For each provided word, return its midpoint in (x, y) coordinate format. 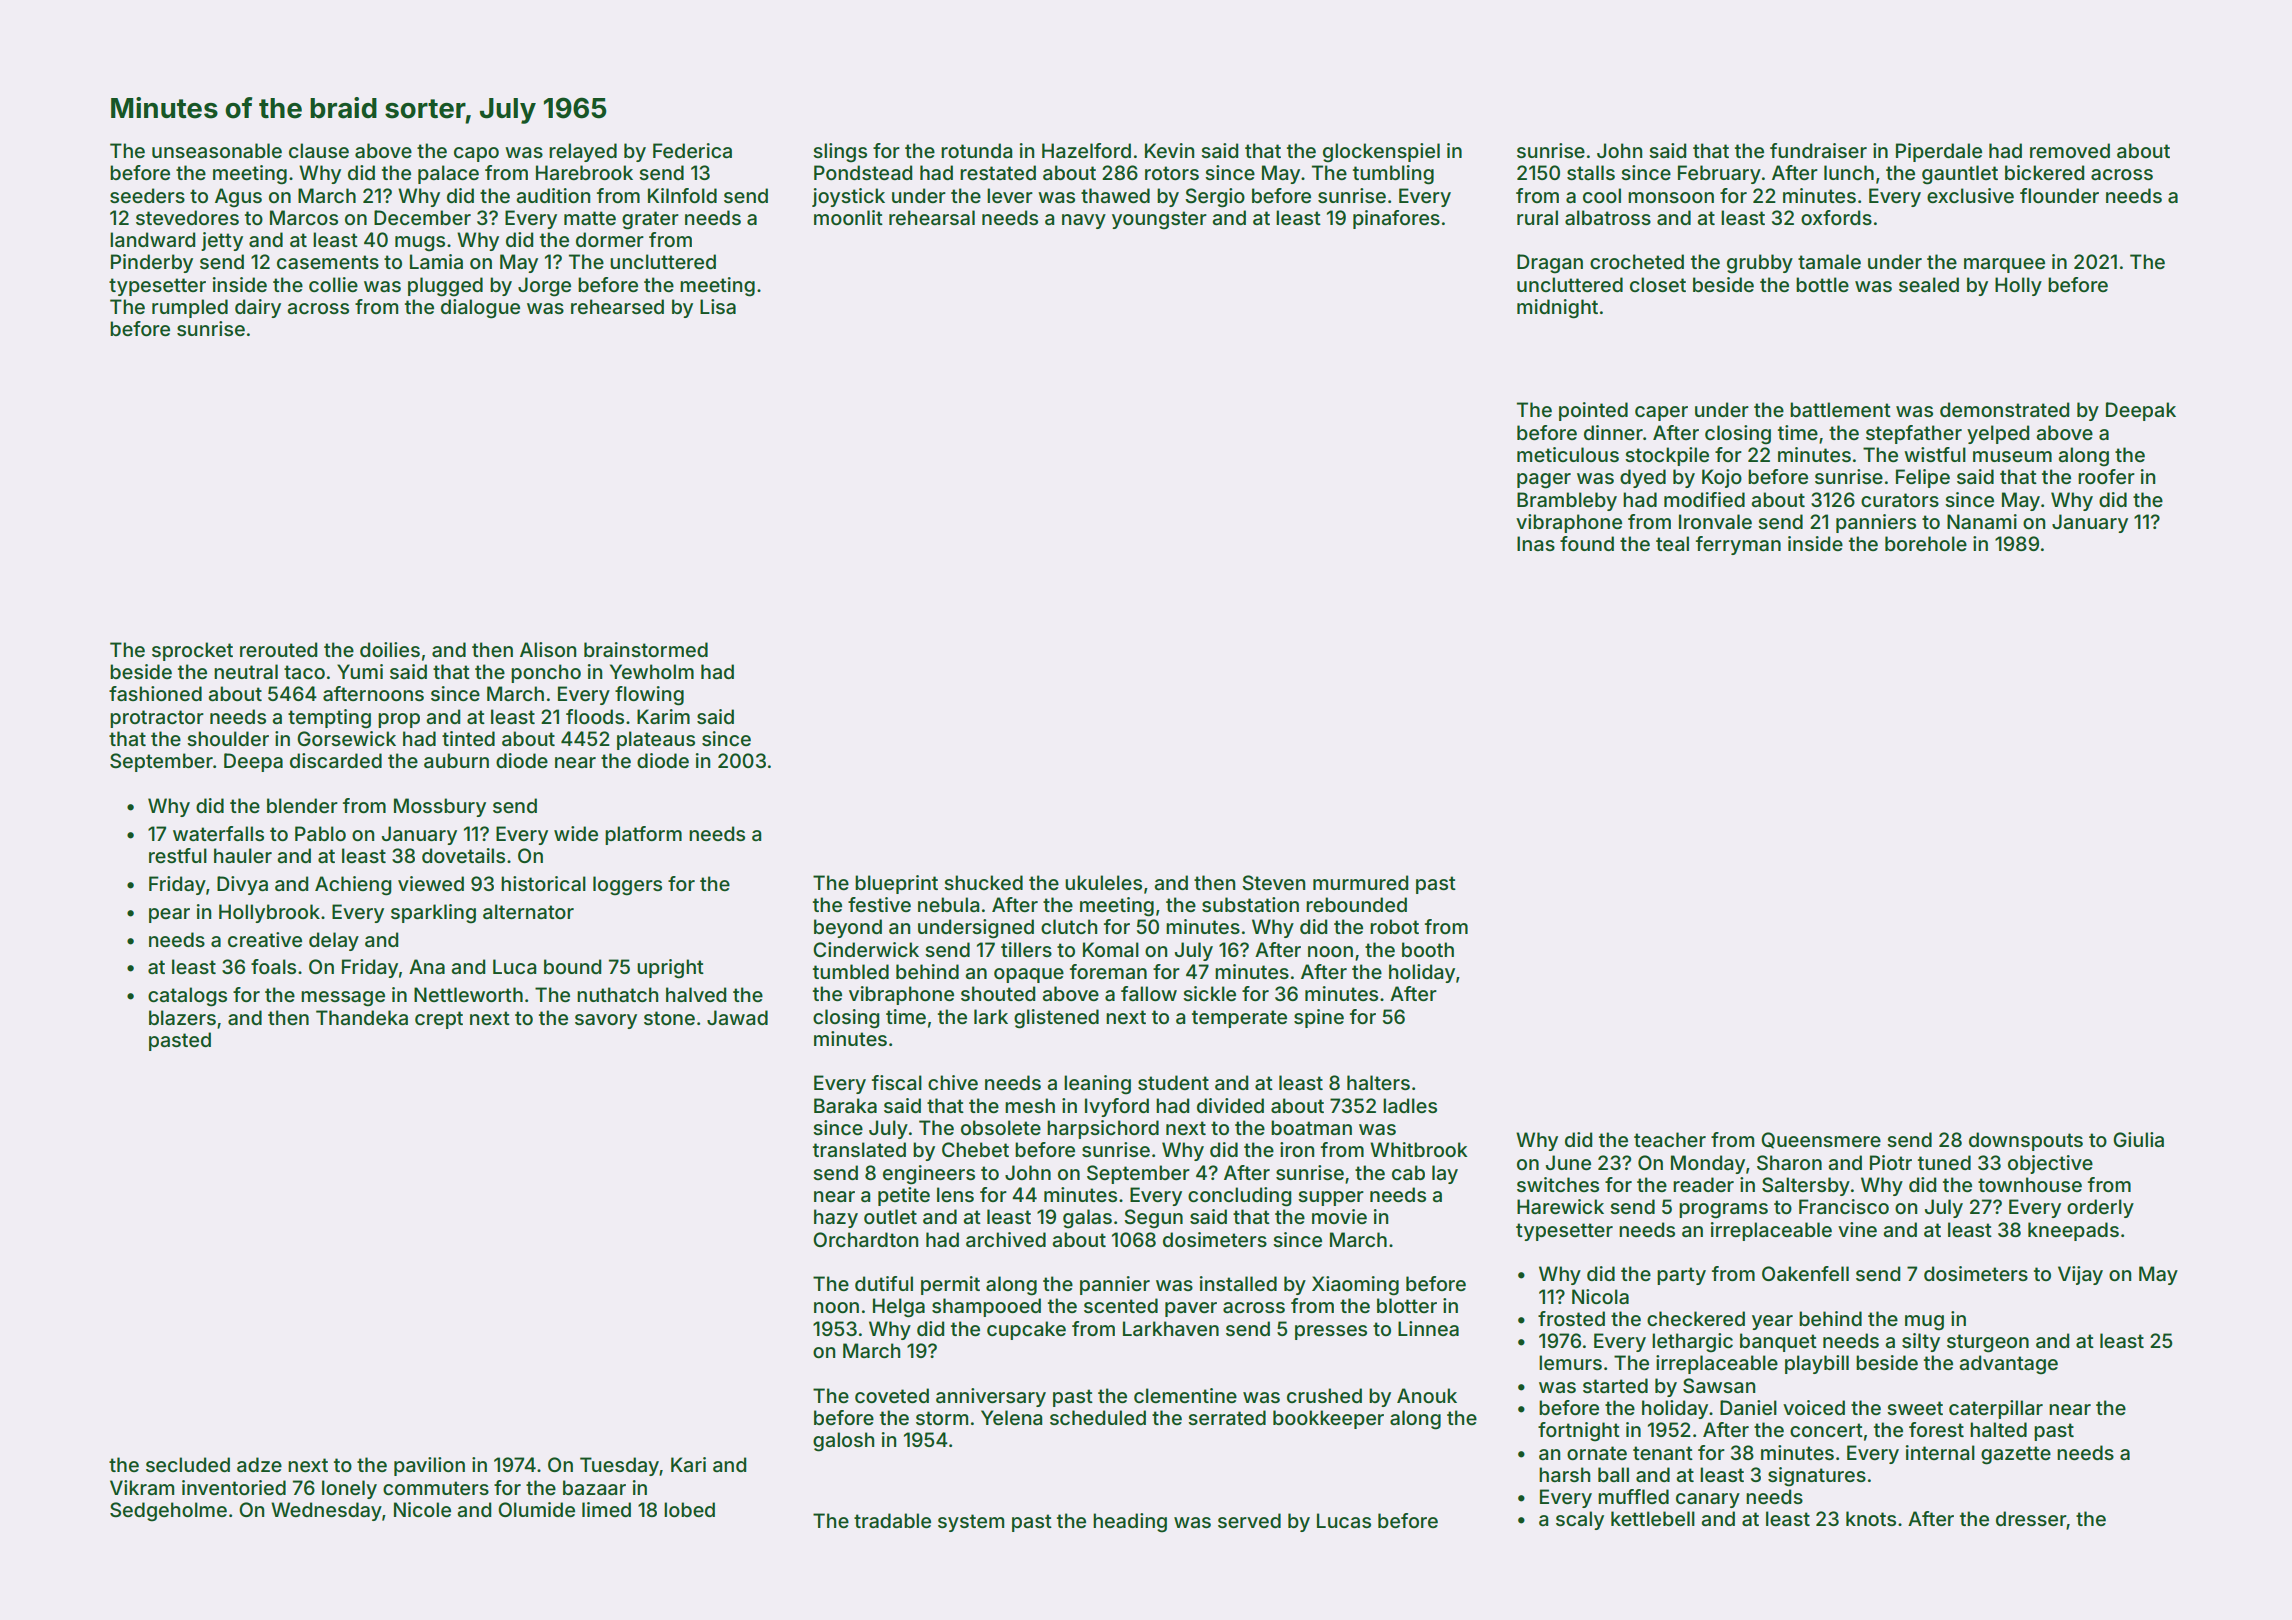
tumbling (1393, 175)
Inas (1536, 543)
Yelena (1011, 1417)
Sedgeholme (168, 1512)
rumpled (190, 308)
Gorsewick (346, 738)
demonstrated (2004, 409)
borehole (1926, 543)
